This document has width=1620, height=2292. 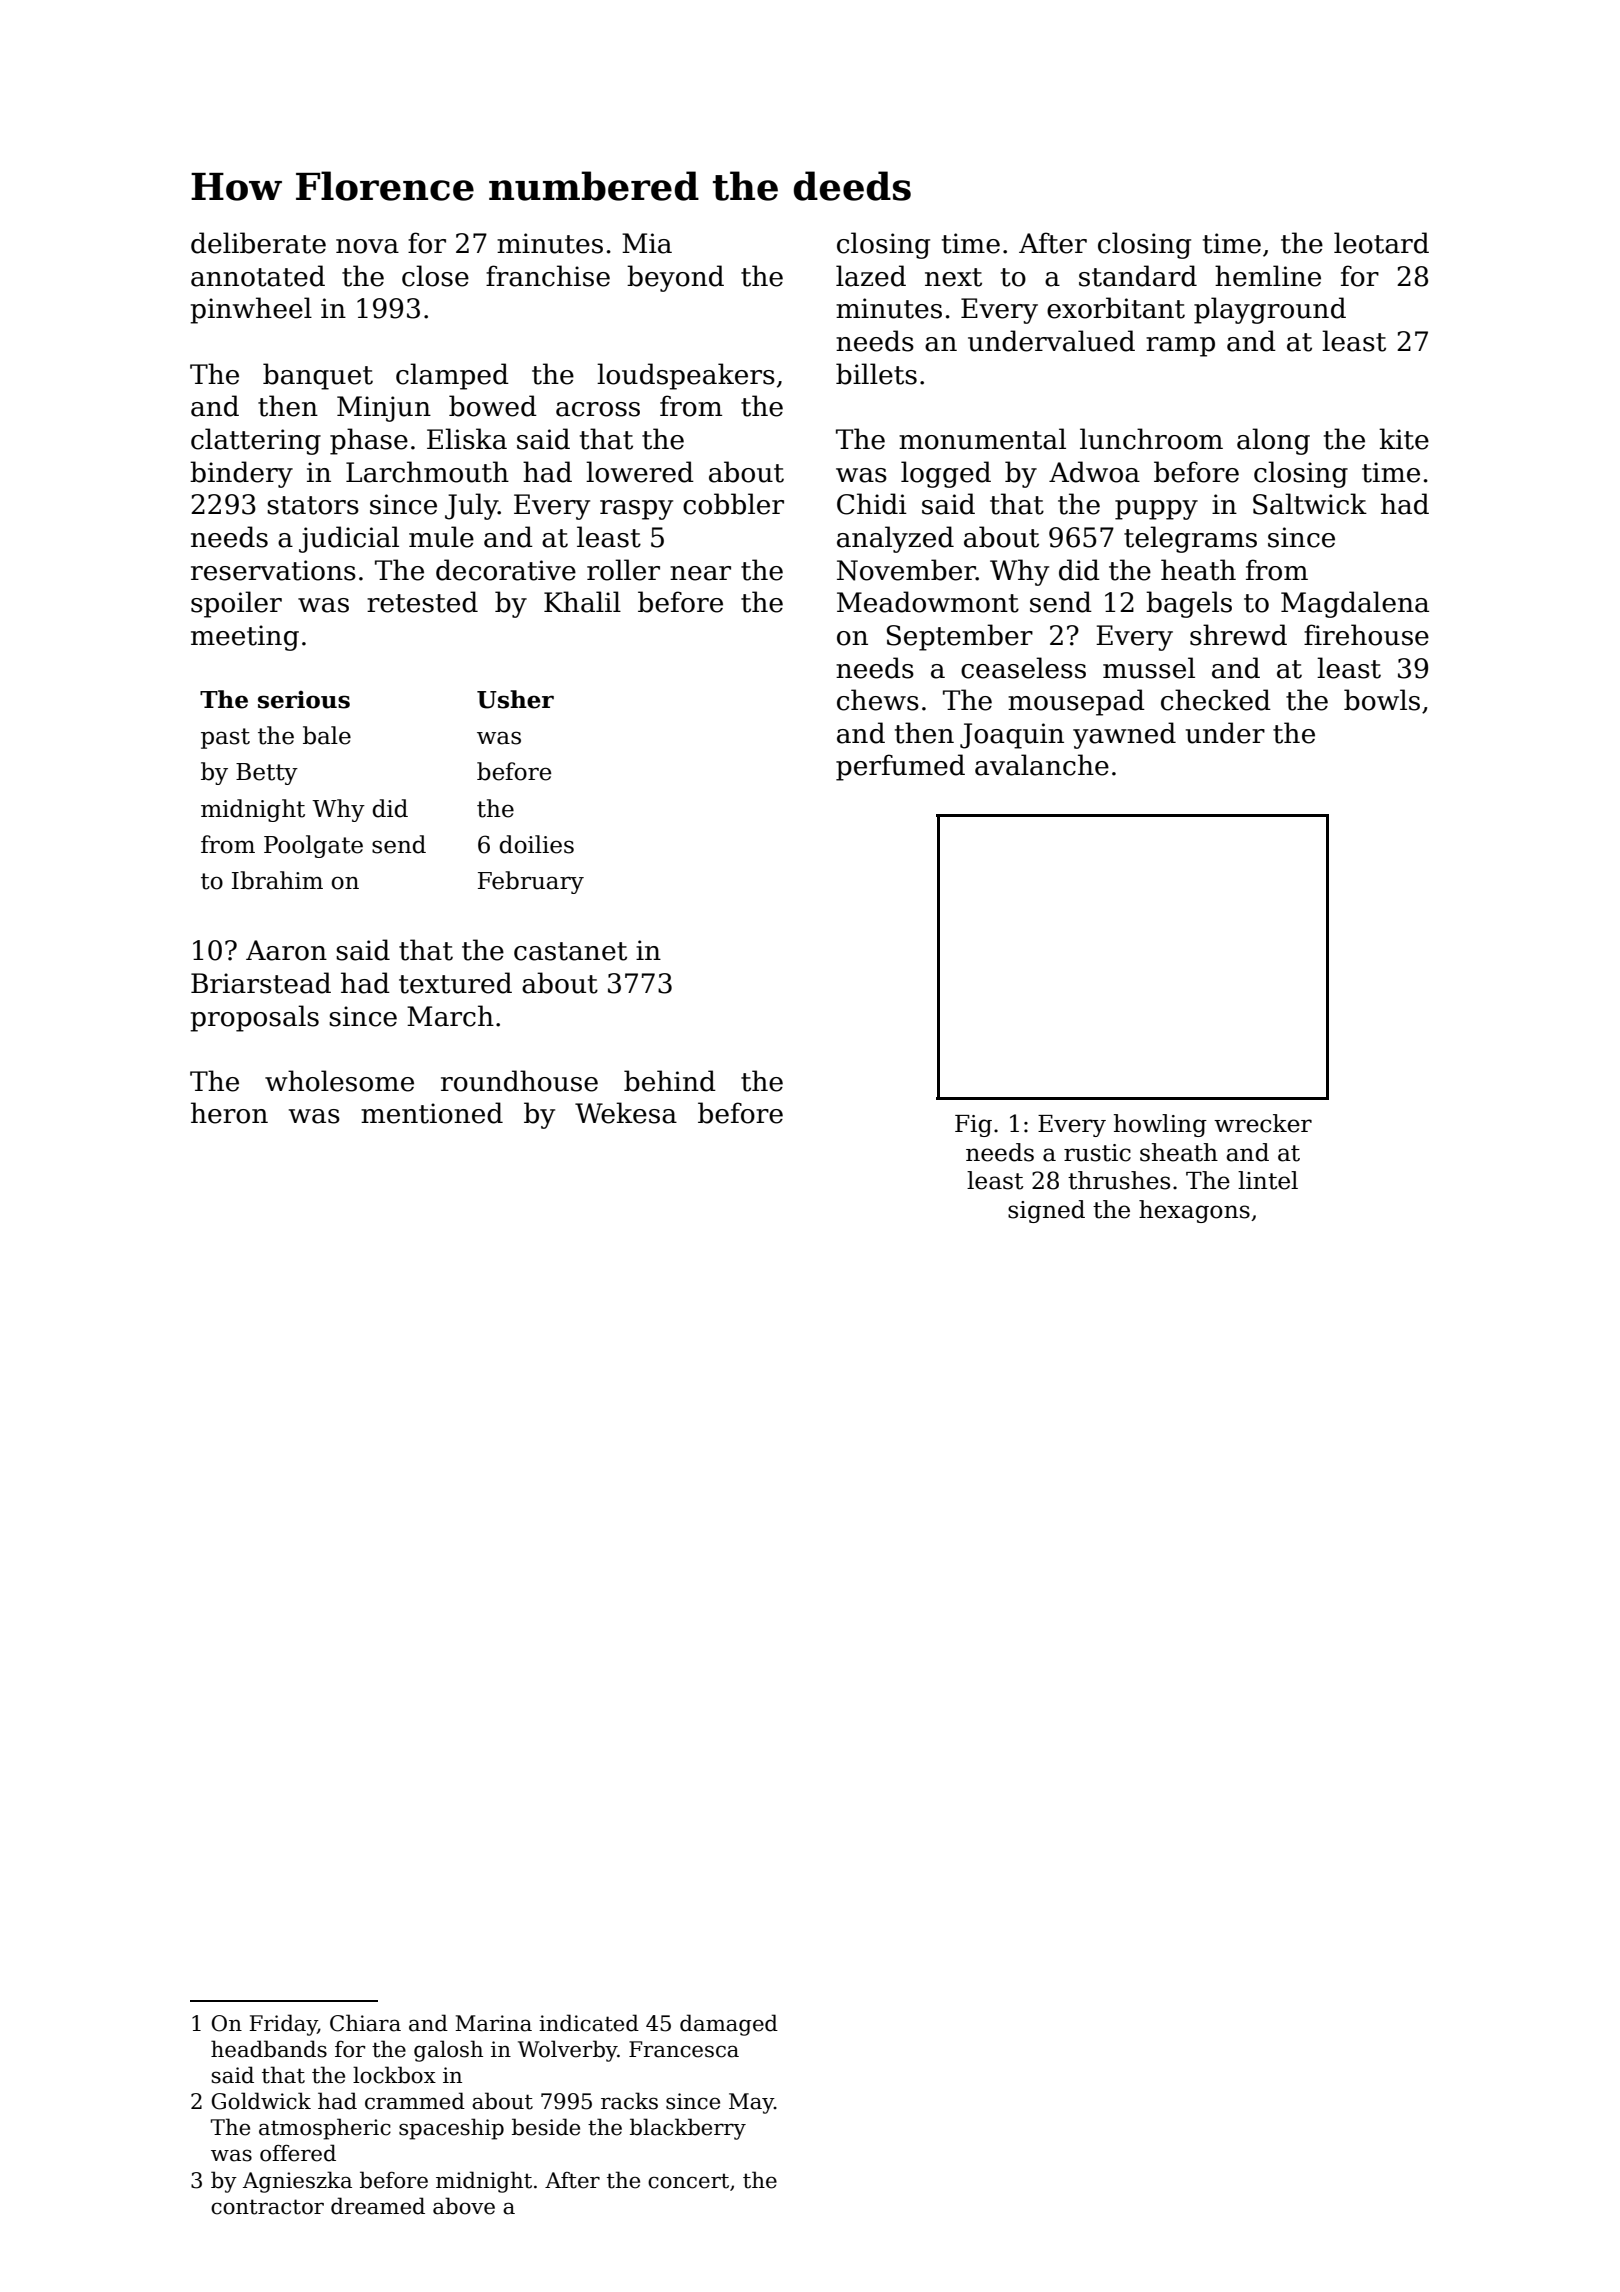 What do you see at coordinates (378, 2206) in the document?
I see `dreamed` at bounding box center [378, 2206].
